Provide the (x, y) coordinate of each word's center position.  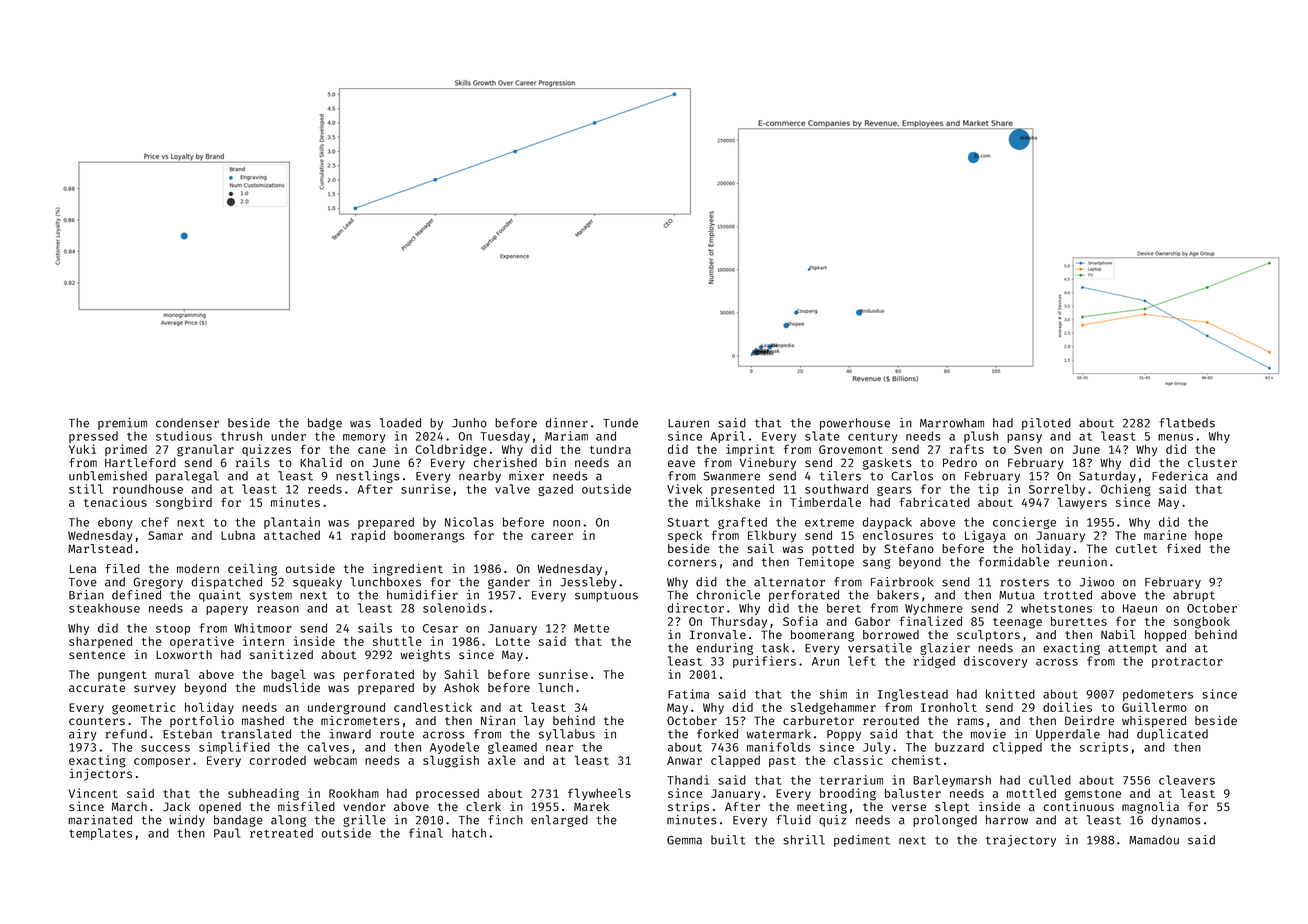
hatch (469, 833)
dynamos (1176, 821)
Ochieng (1126, 490)
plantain (292, 523)
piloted (1046, 424)
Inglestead (913, 695)
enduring (724, 649)
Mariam (566, 436)
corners (692, 563)
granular (205, 450)
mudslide (291, 687)
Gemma (684, 840)
